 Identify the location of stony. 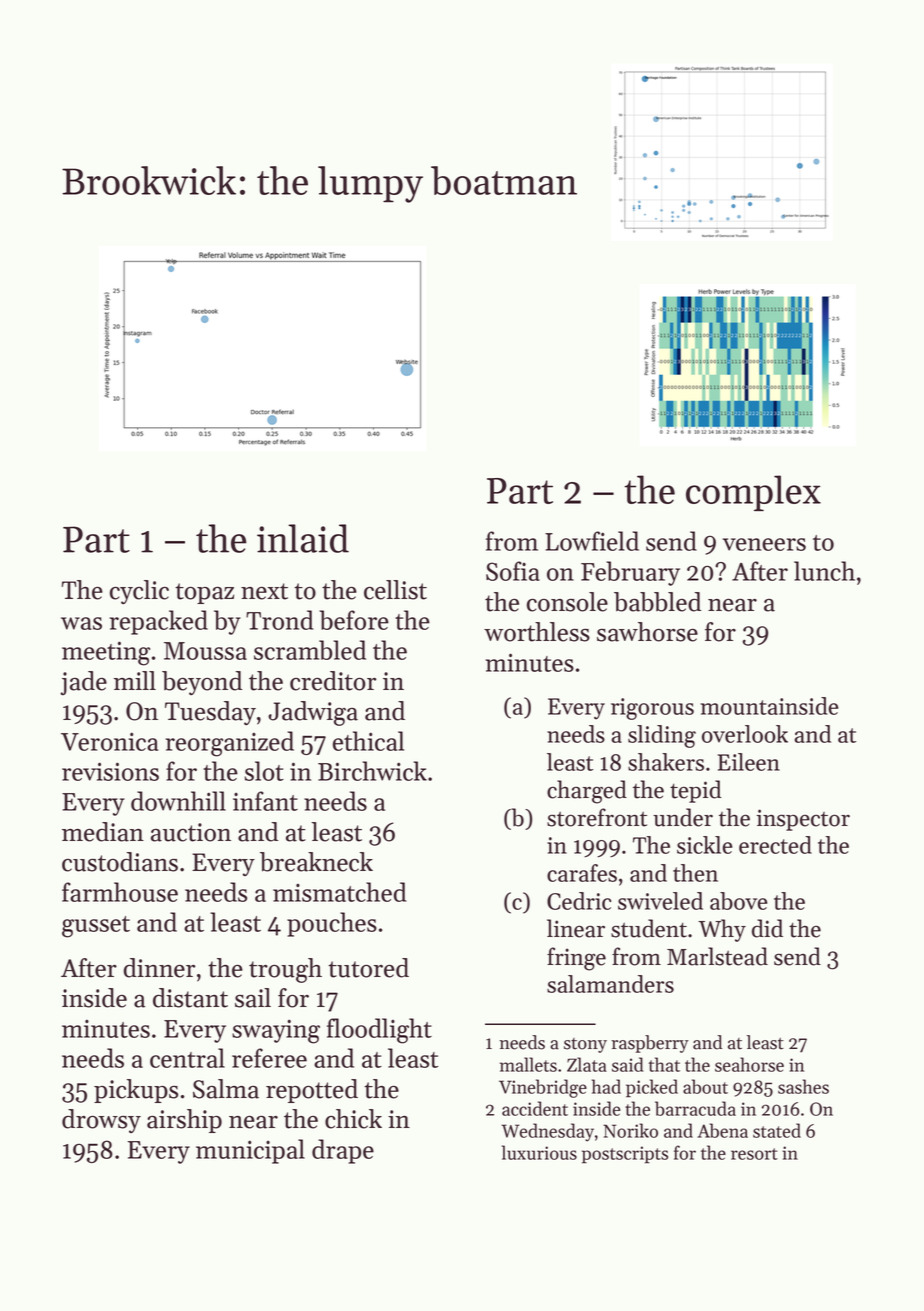
(585, 1045).
